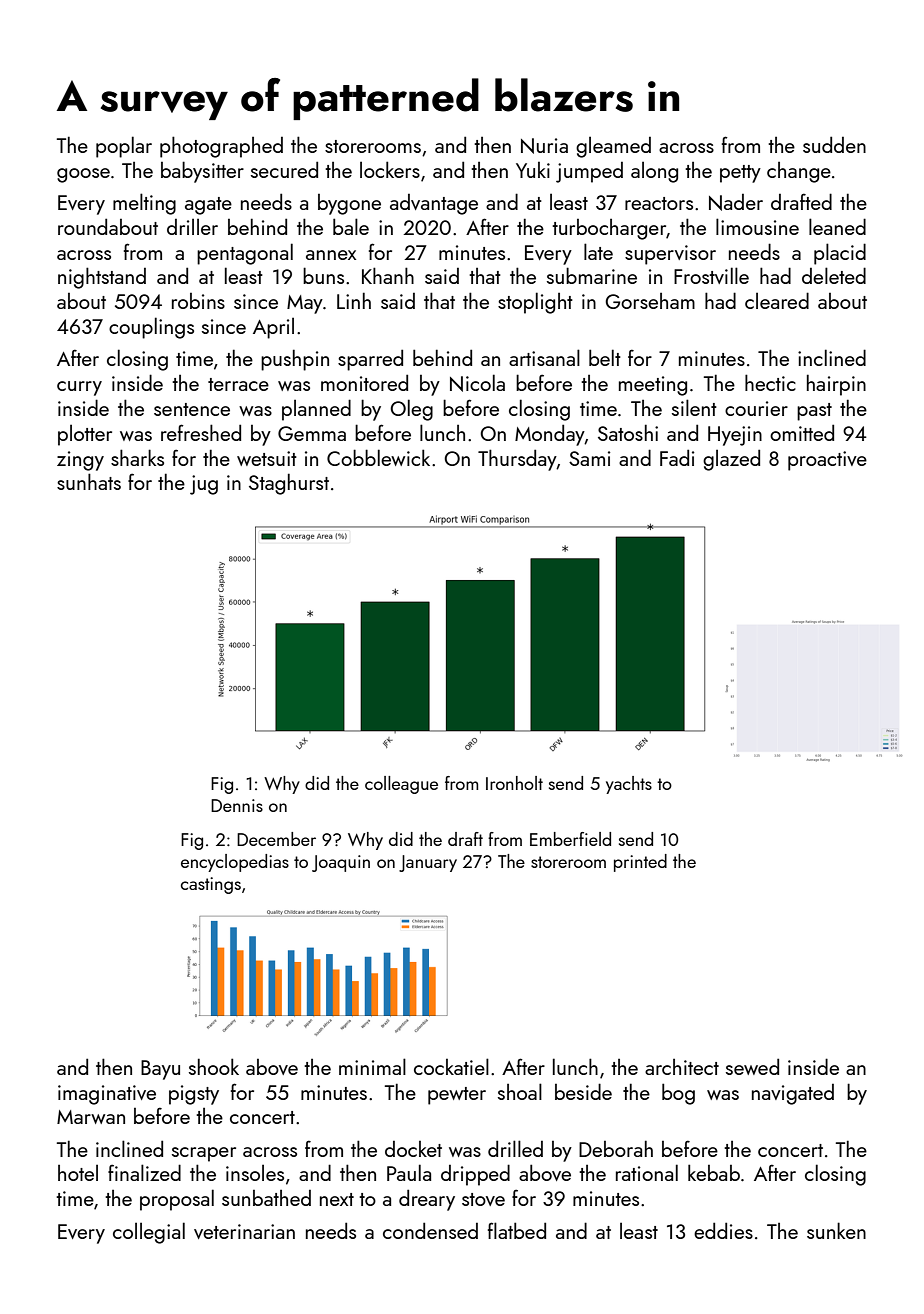 The width and height of the page is (924, 1314). Describe the element at coordinates (544, 146) in the page. I see `Nuria` at that location.
